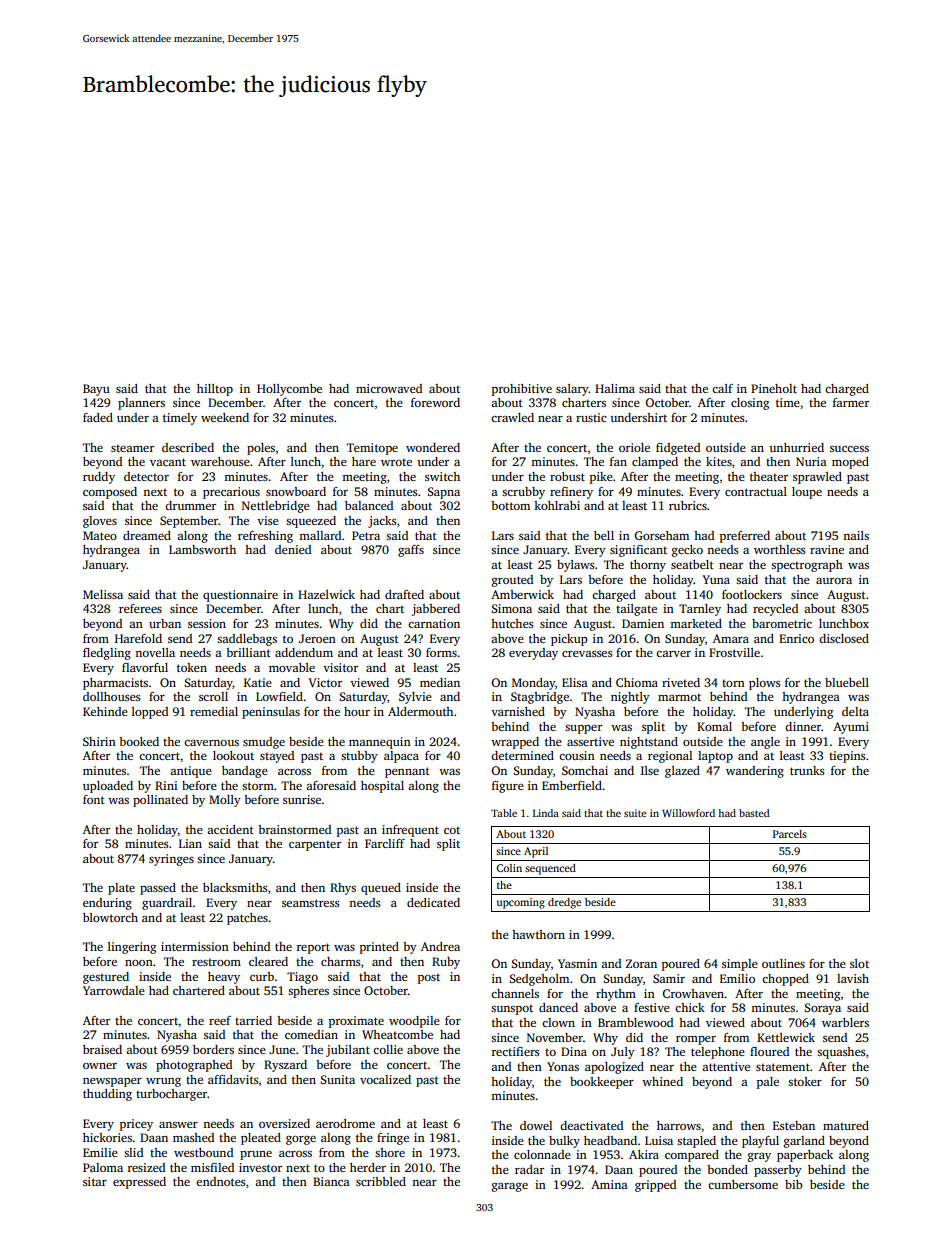 The height and width of the page is (1233, 952). I want to click on forms, so click(441, 652).
